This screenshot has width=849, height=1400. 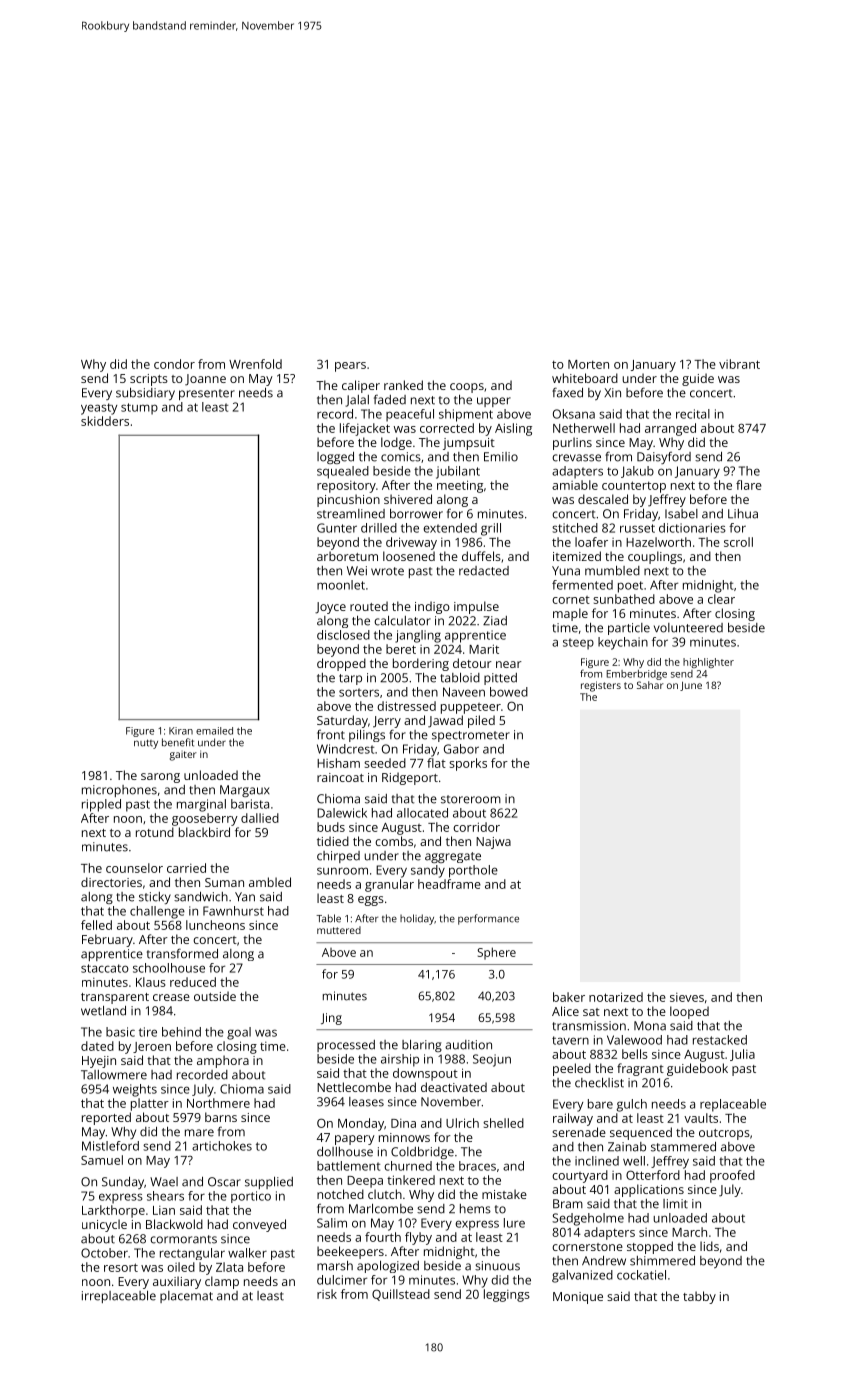 I want to click on Gunter, so click(x=337, y=528).
